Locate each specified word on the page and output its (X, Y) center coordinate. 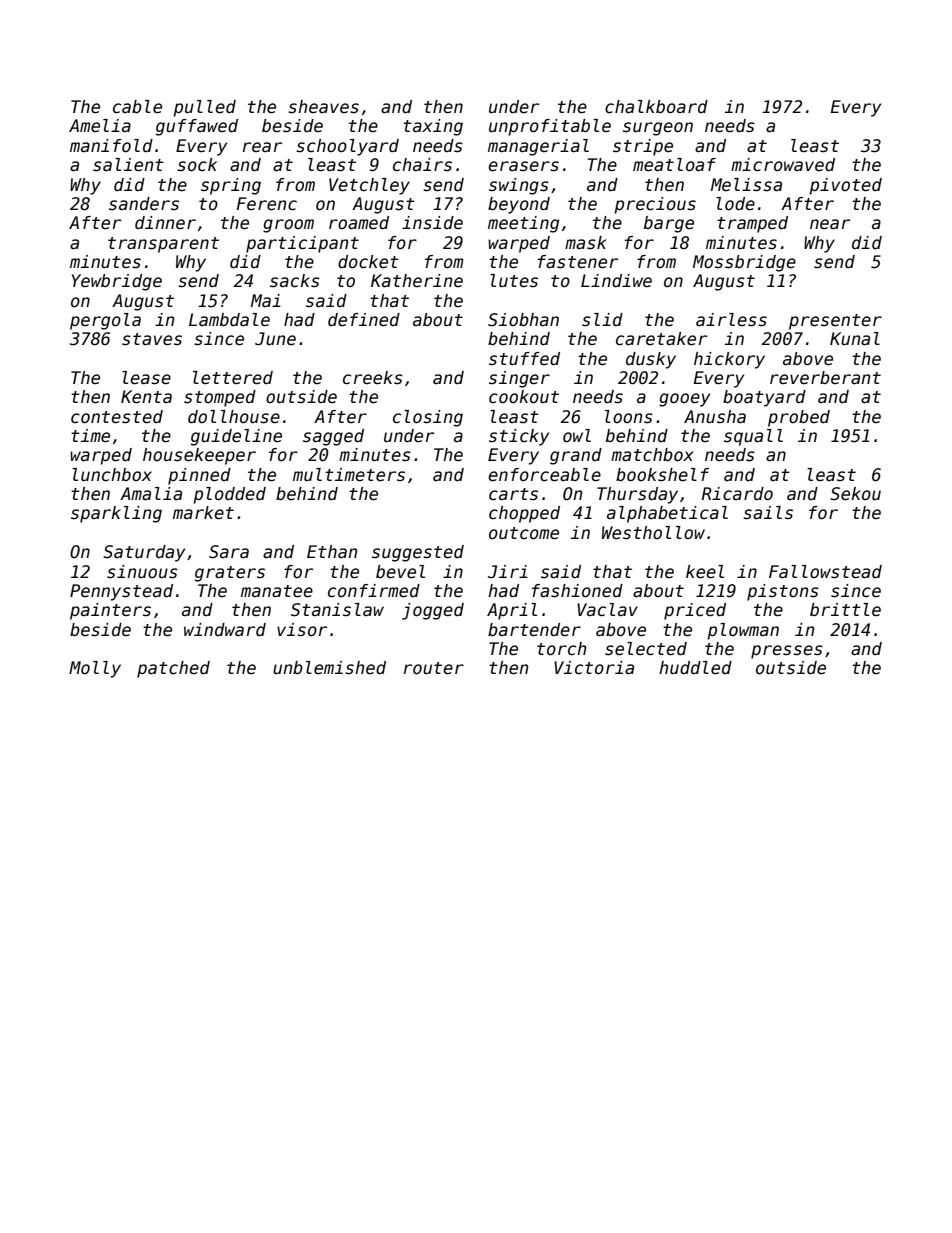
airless (731, 320)
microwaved (783, 165)
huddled (695, 668)
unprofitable (550, 127)
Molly (95, 669)
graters (230, 574)
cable (137, 107)
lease (146, 378)
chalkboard (656, 107)
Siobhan (523, 320)
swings (519, 186)
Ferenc (267, 204)
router (434, 668)
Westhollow (653, 533)
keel (705, 572)
